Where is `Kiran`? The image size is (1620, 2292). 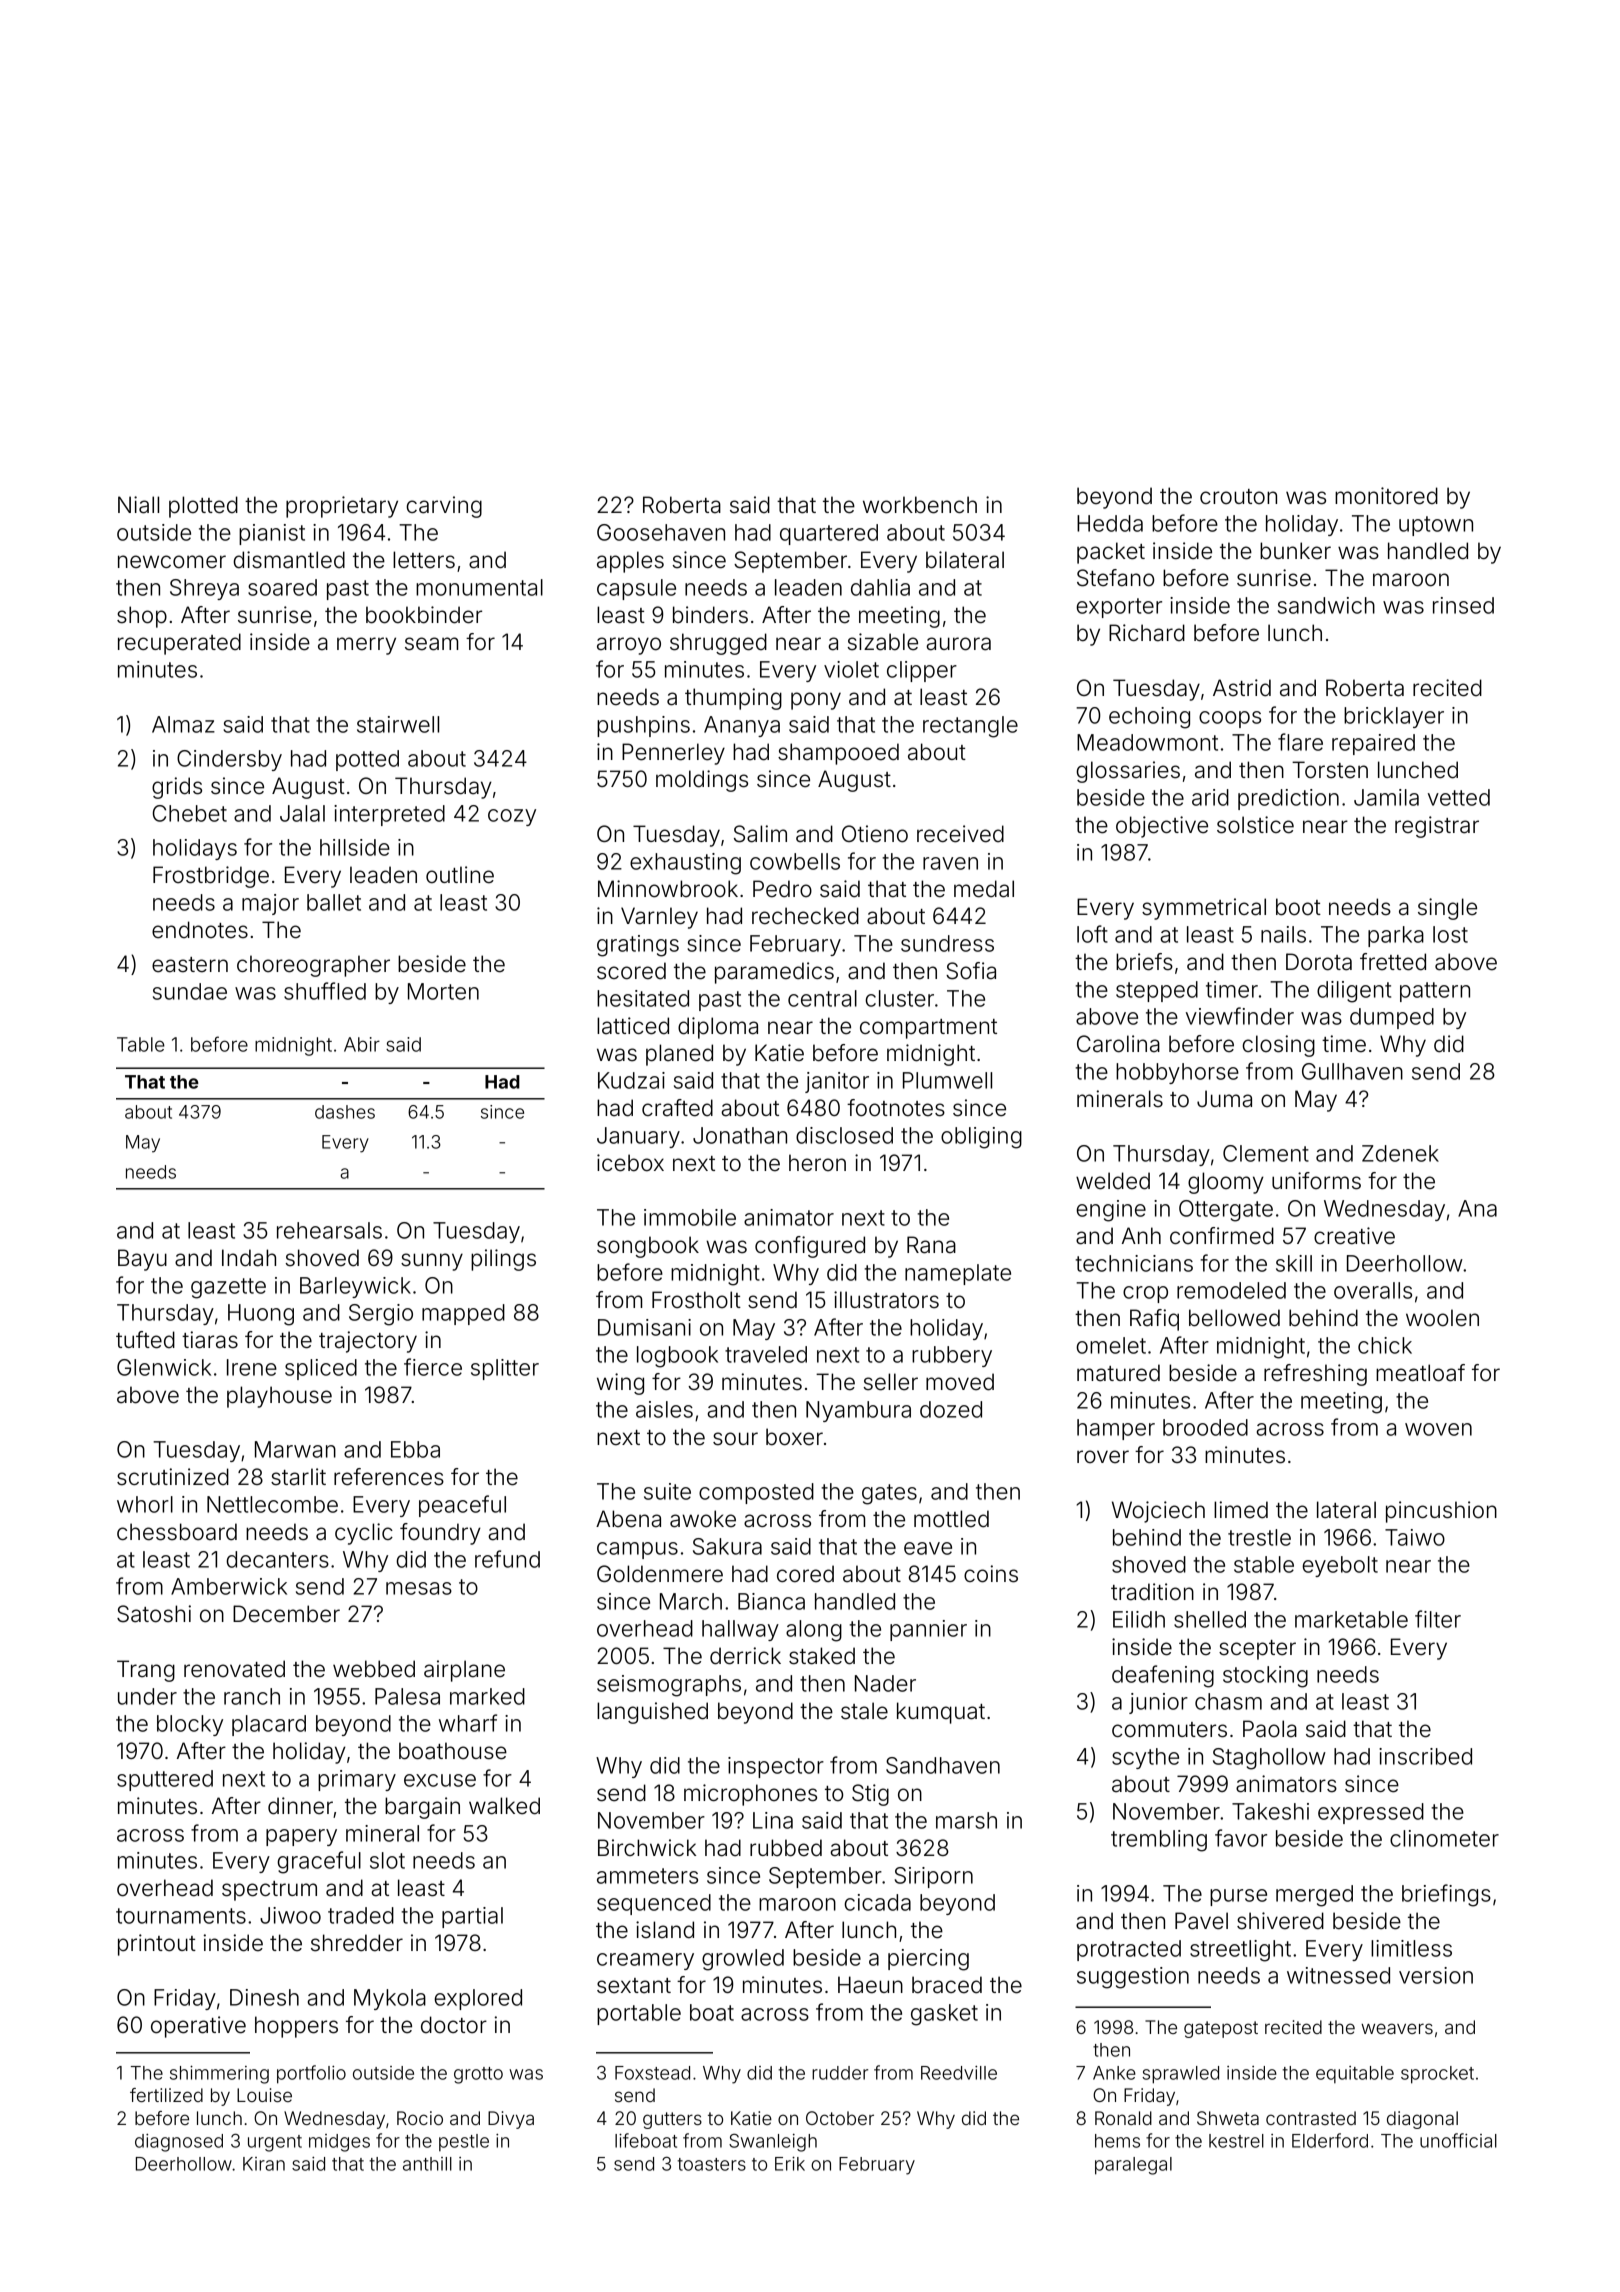
Kiran is located at coordinates (264, 2164).
